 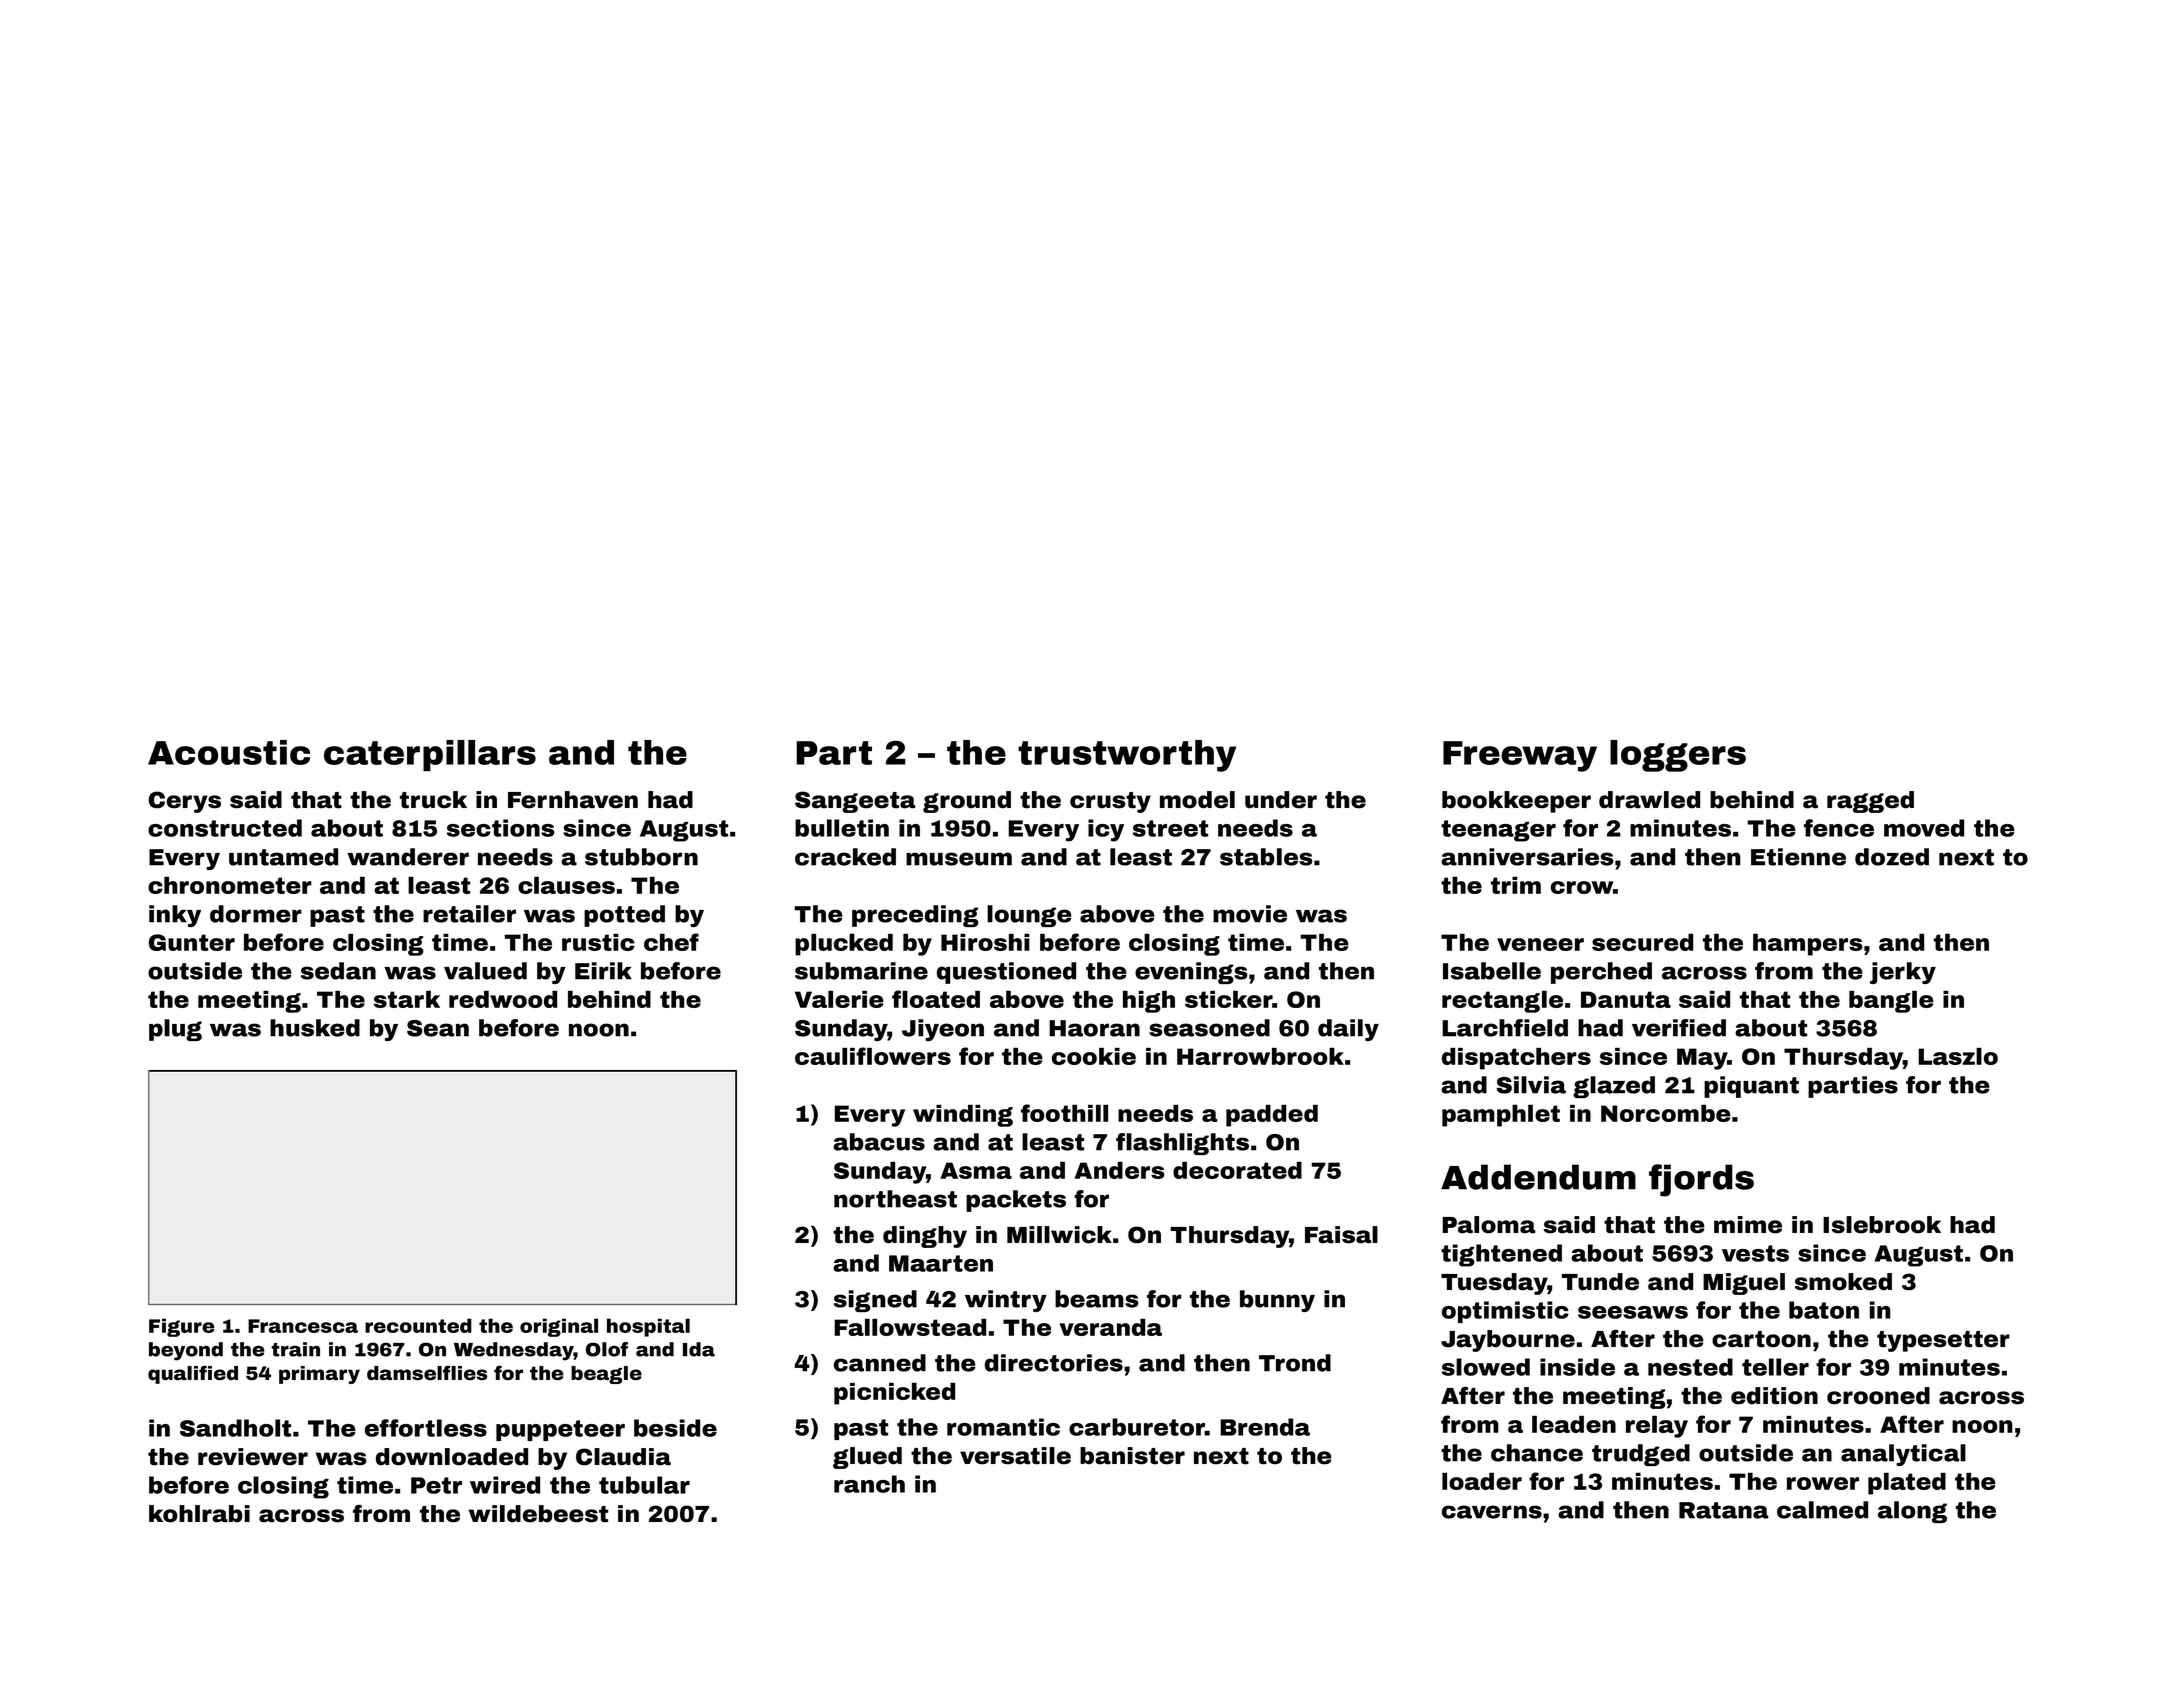 What do you see at coordinates (1808, 945) in the screenshot?
I see `hampers` at bounding box center [1808, 945].
